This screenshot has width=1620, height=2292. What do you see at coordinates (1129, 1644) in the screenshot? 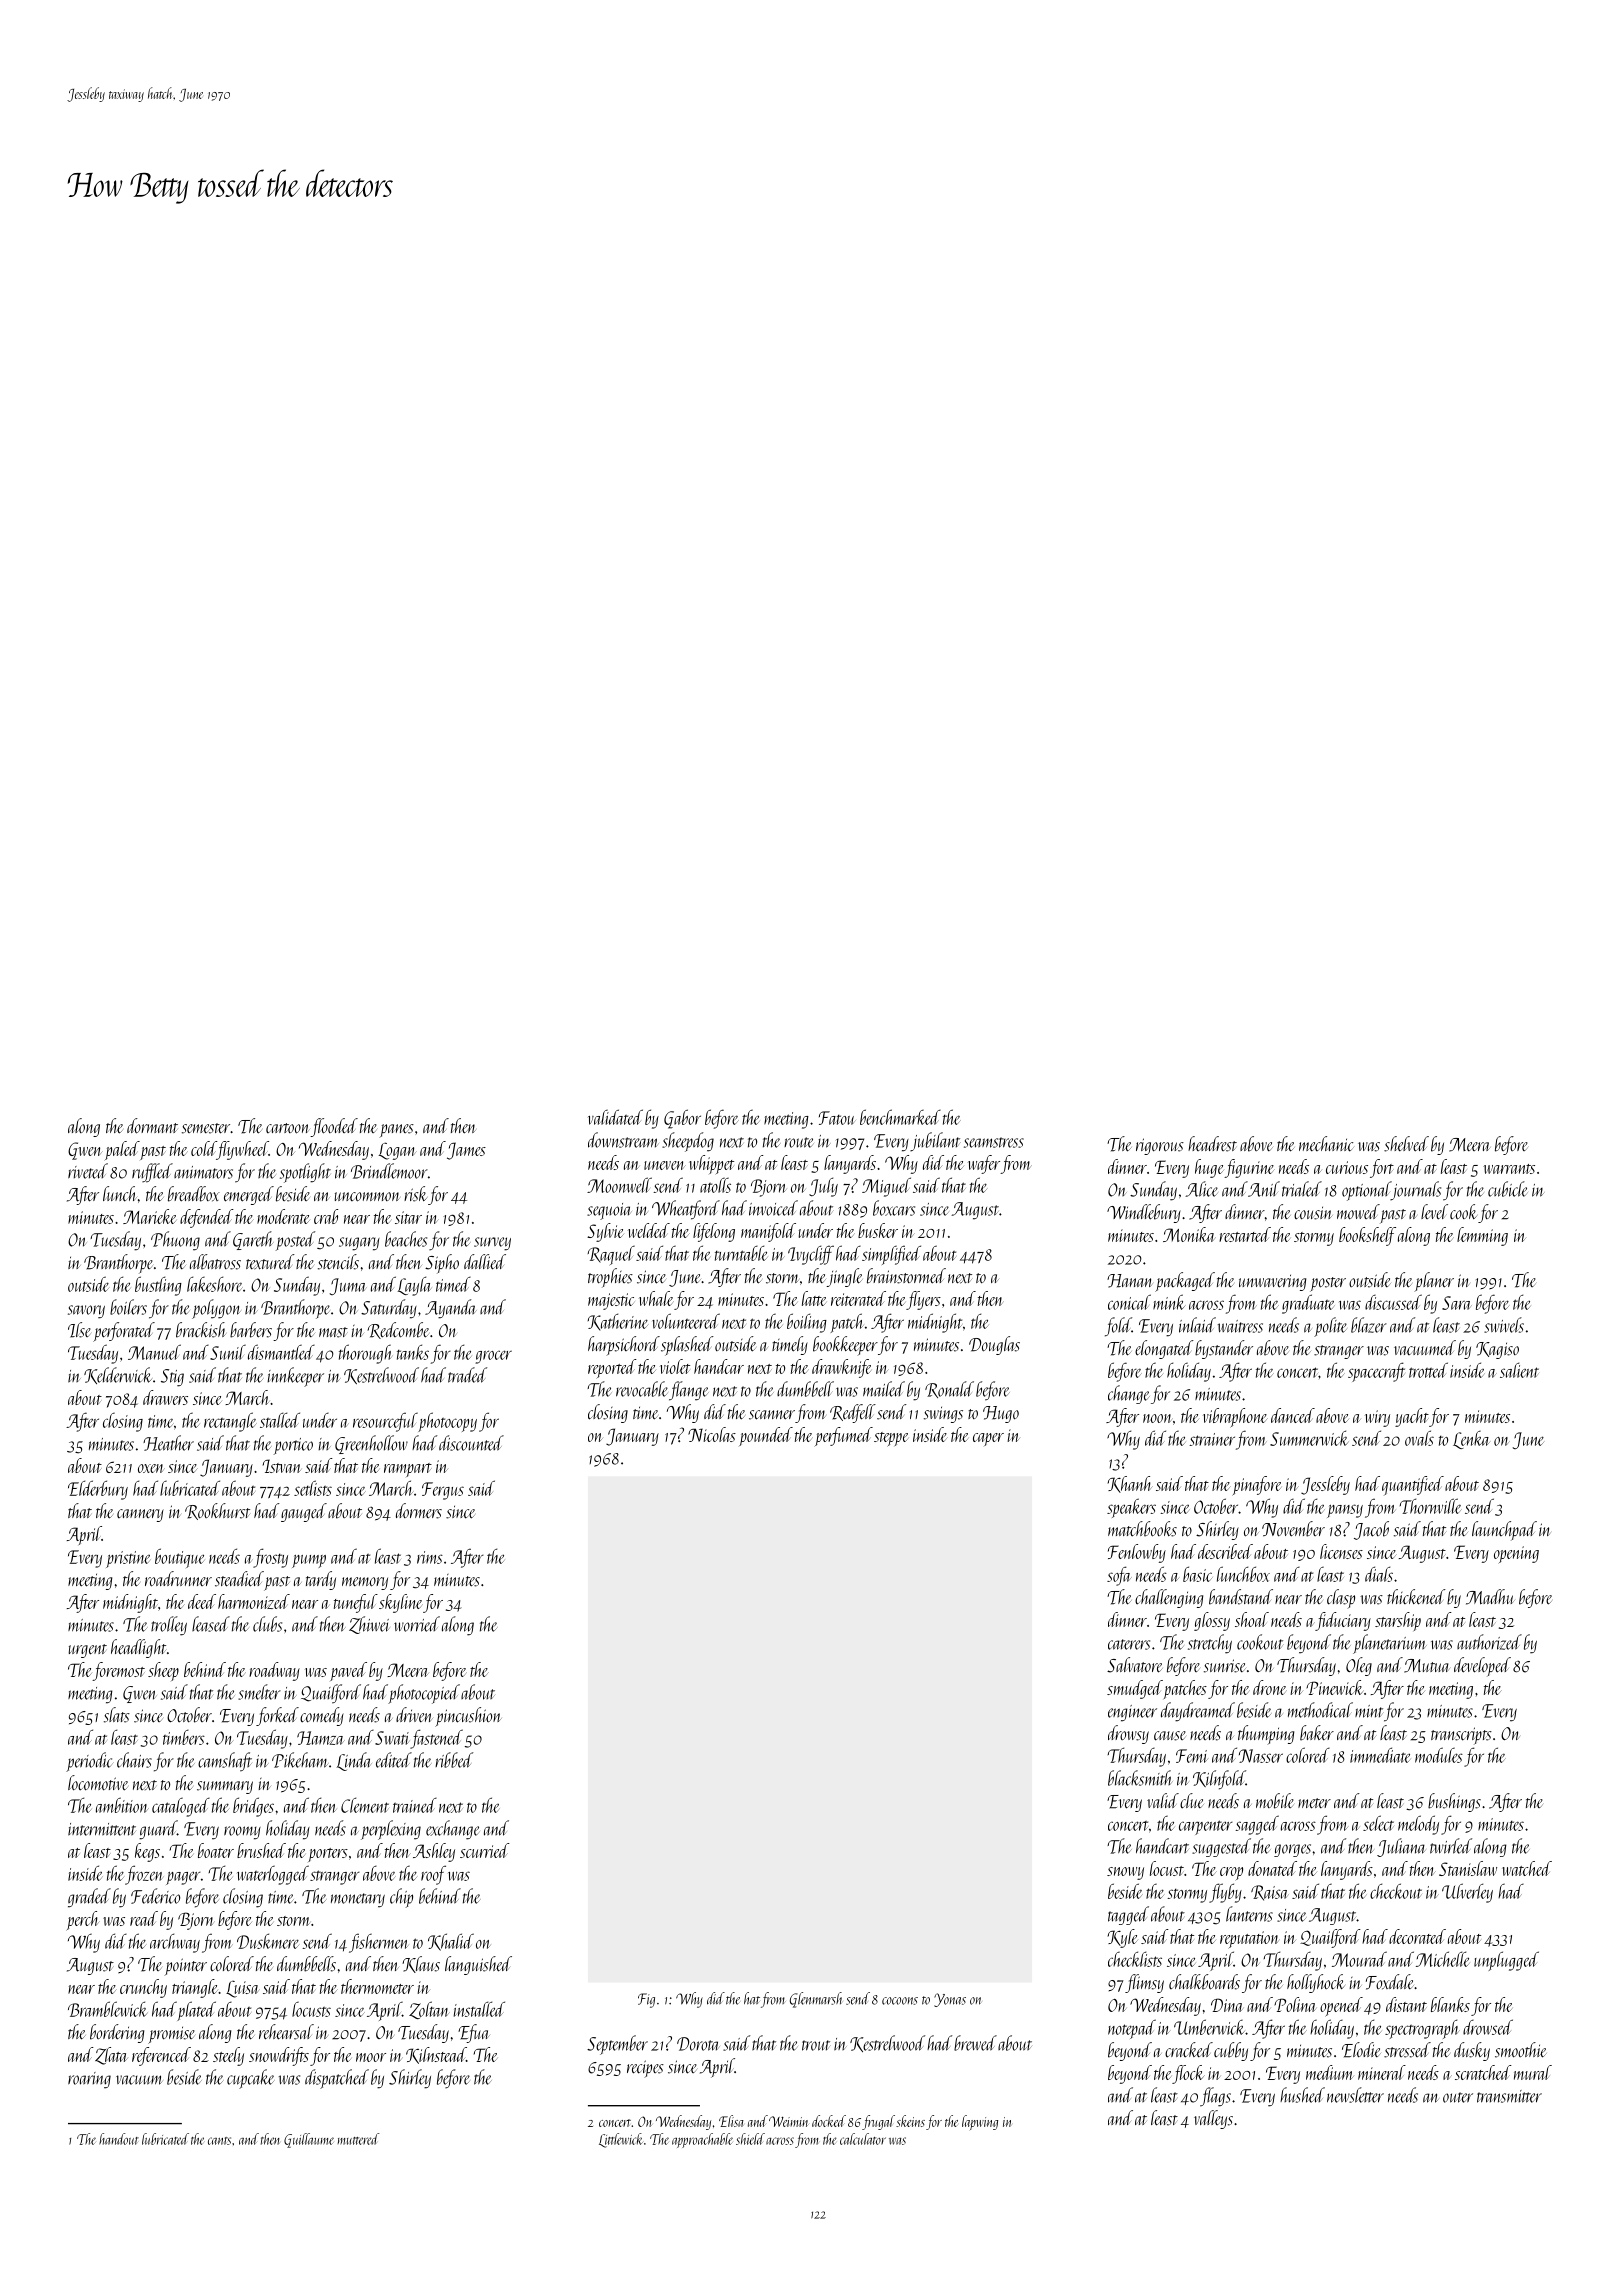
I see `caterers` at bounding box center [1129, 1644].
